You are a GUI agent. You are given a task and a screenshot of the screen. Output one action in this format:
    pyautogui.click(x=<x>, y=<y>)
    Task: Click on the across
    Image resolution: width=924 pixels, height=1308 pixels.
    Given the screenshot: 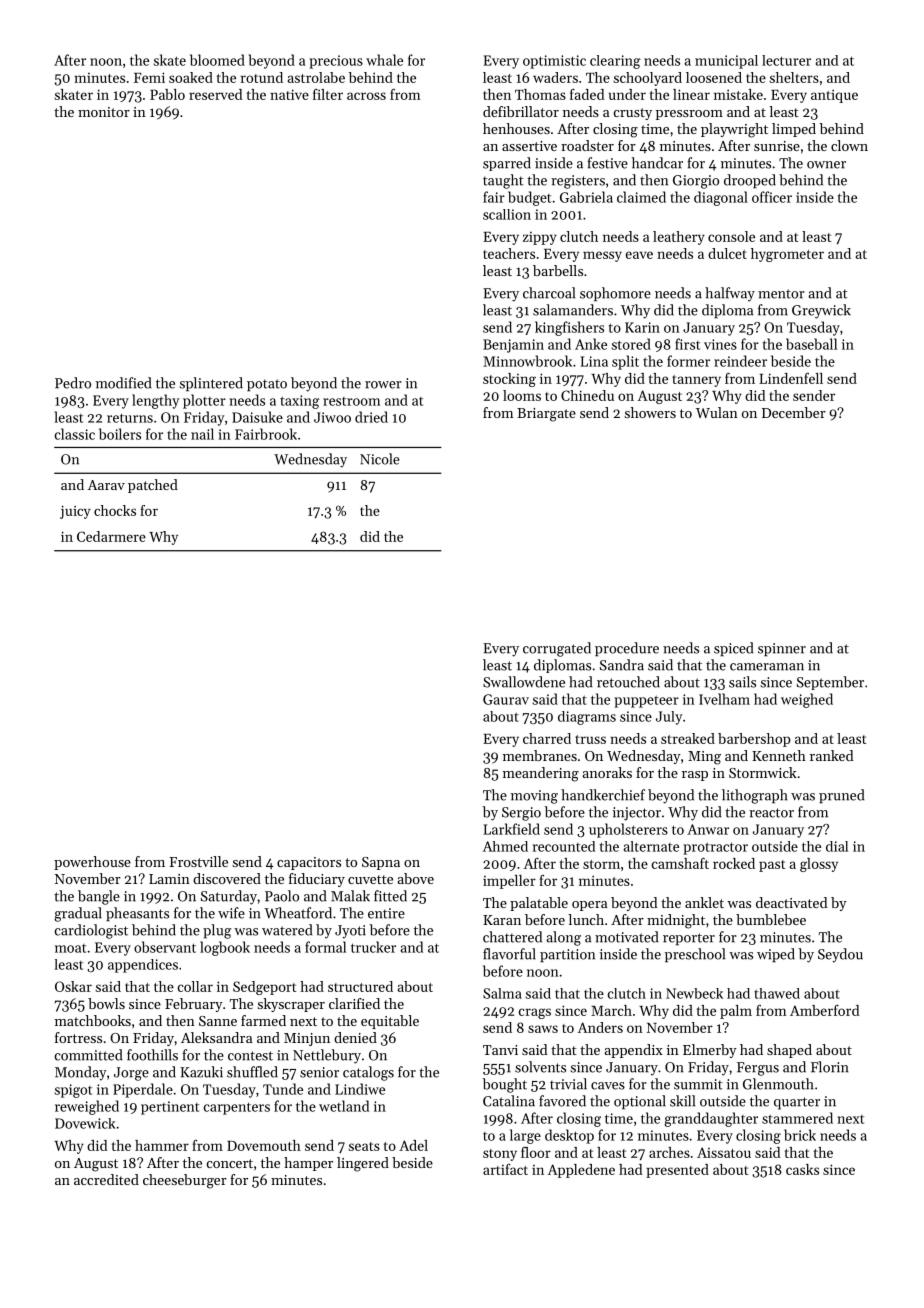 What is the action you would take?
    pyautogui.click(x=366, y=96)
